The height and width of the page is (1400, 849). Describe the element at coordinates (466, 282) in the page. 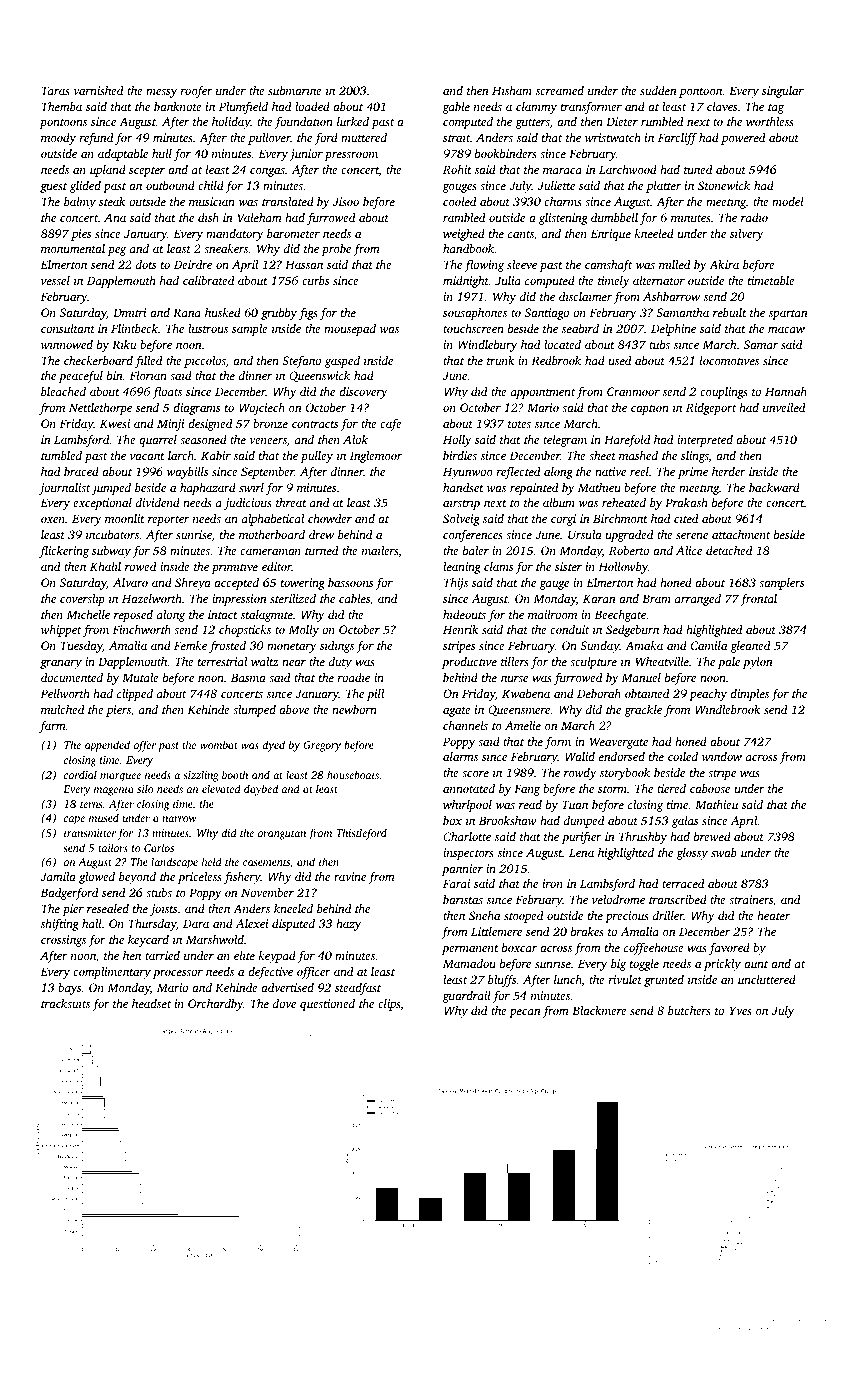

I see `midnight` at that location.
